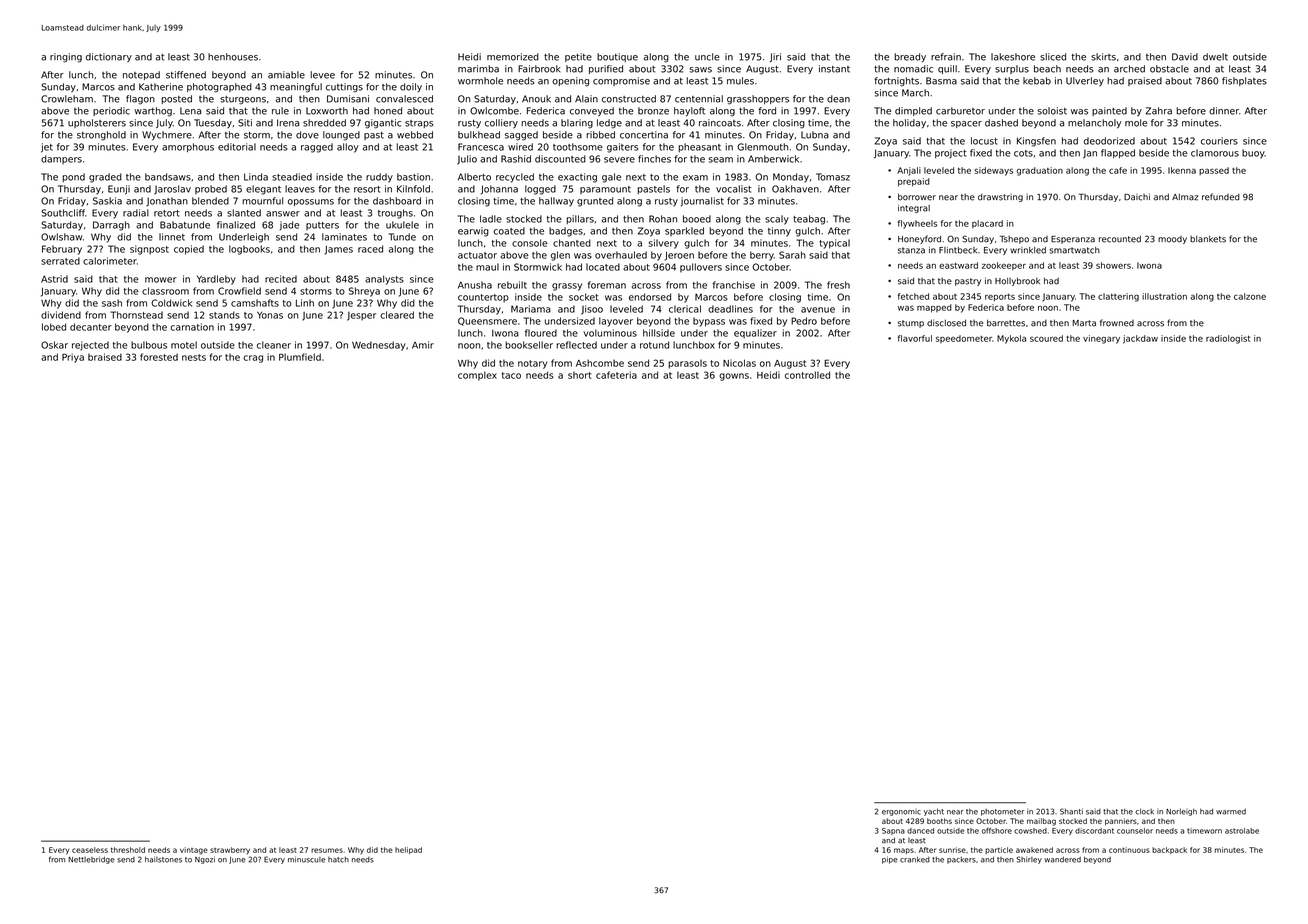 This image has width=1308, height=924. I want to click on Priya, so click(73, 358).
